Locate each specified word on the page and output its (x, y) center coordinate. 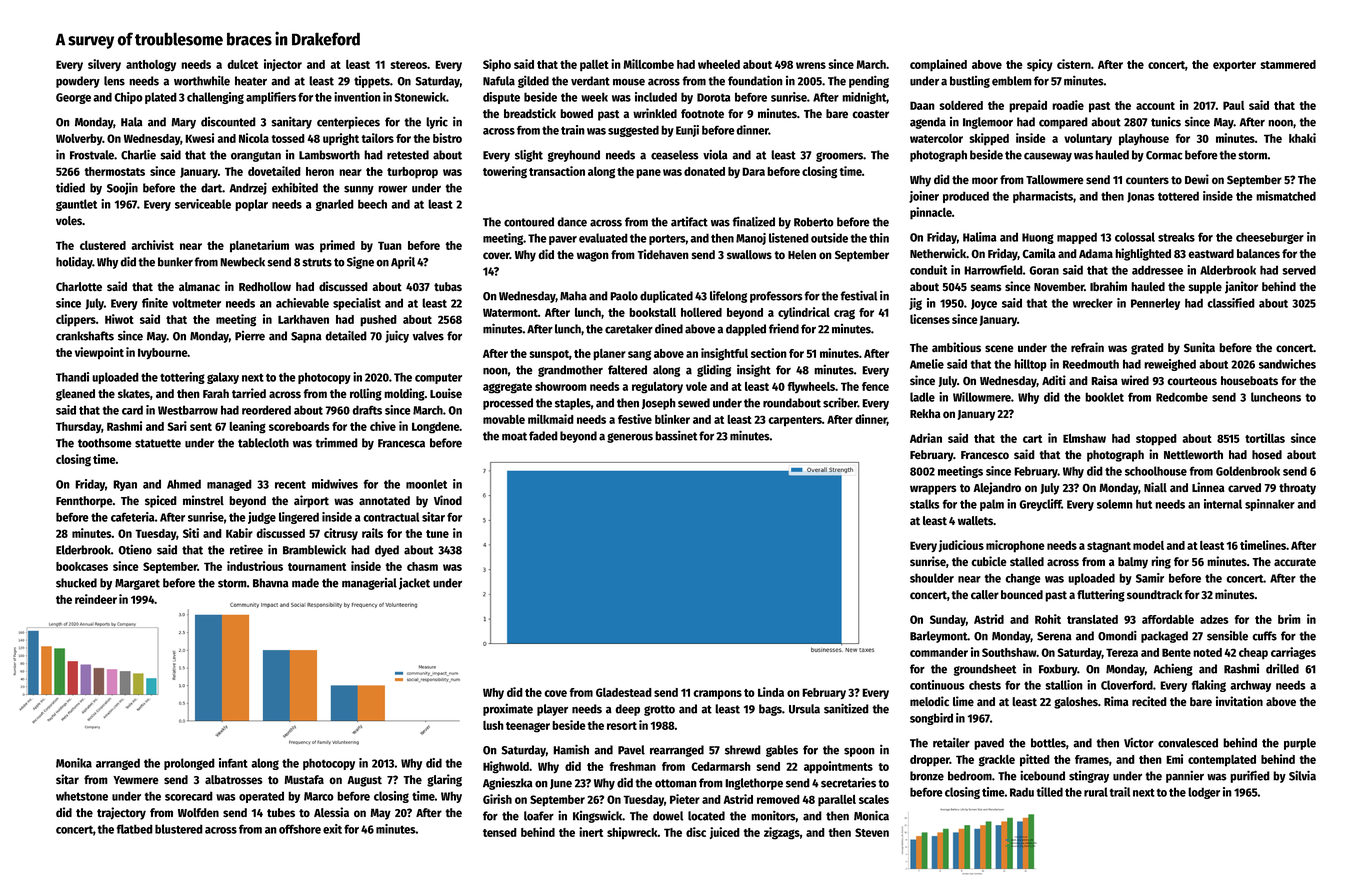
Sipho (497, 65)
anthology (151, 66)
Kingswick (597, 817)
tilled (1050, 792)
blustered (179, 829)
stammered (1288, 64)
